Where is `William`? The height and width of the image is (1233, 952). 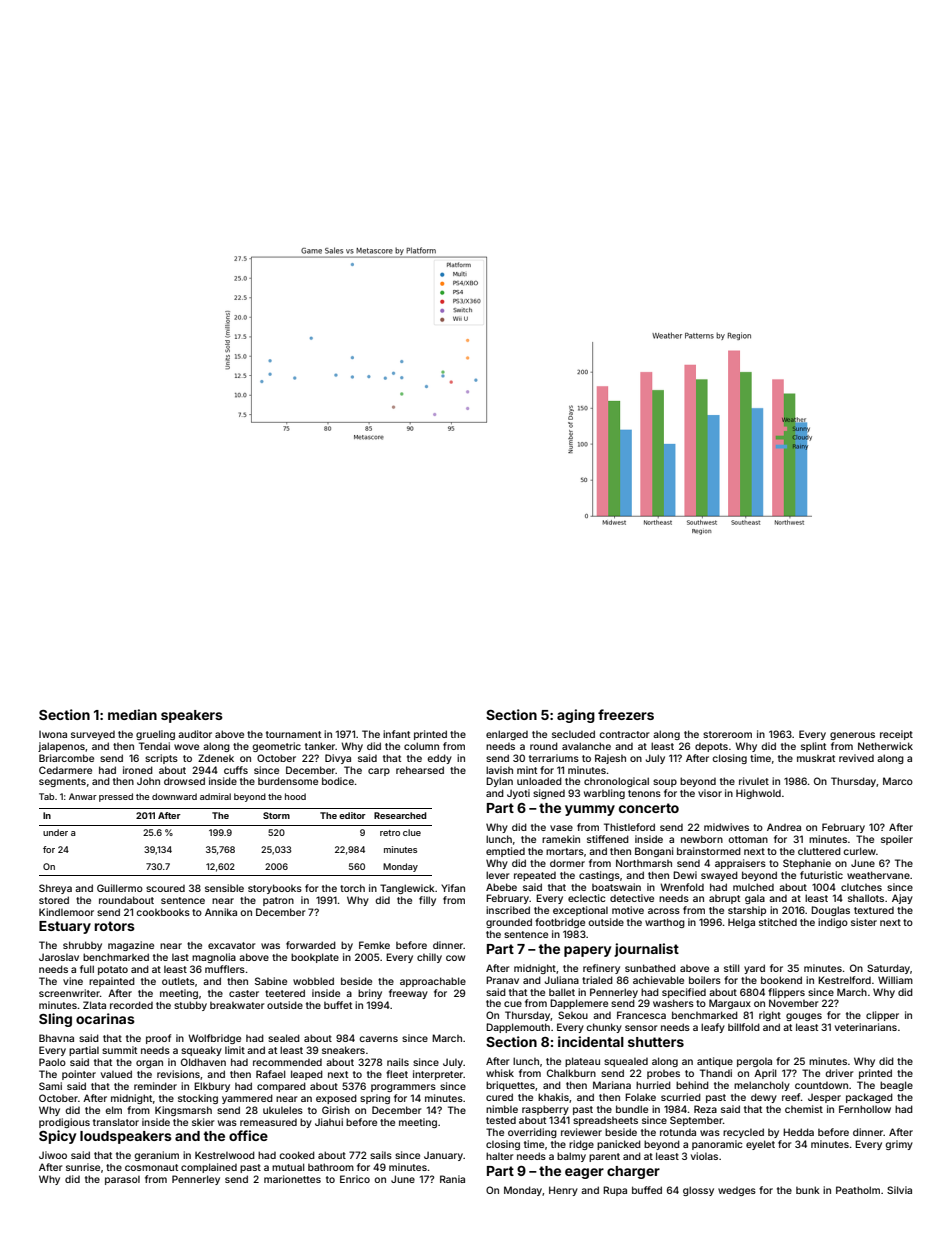
William is located at coordinates (895, 980).
